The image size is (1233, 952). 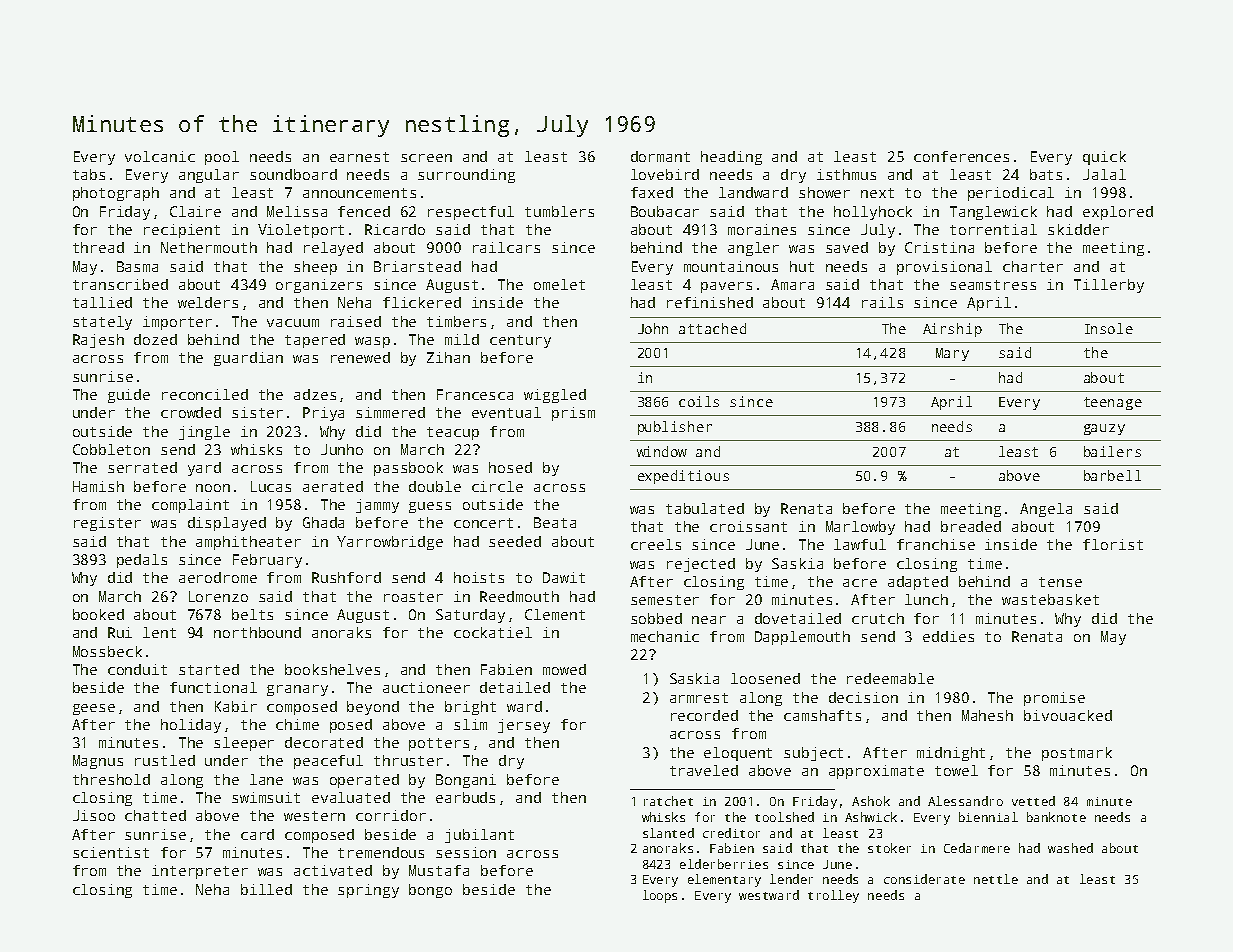 What do you see at coordinates (466, 176) in the screenshot?
I see `surrounding` at bounding box center [466, 176].
